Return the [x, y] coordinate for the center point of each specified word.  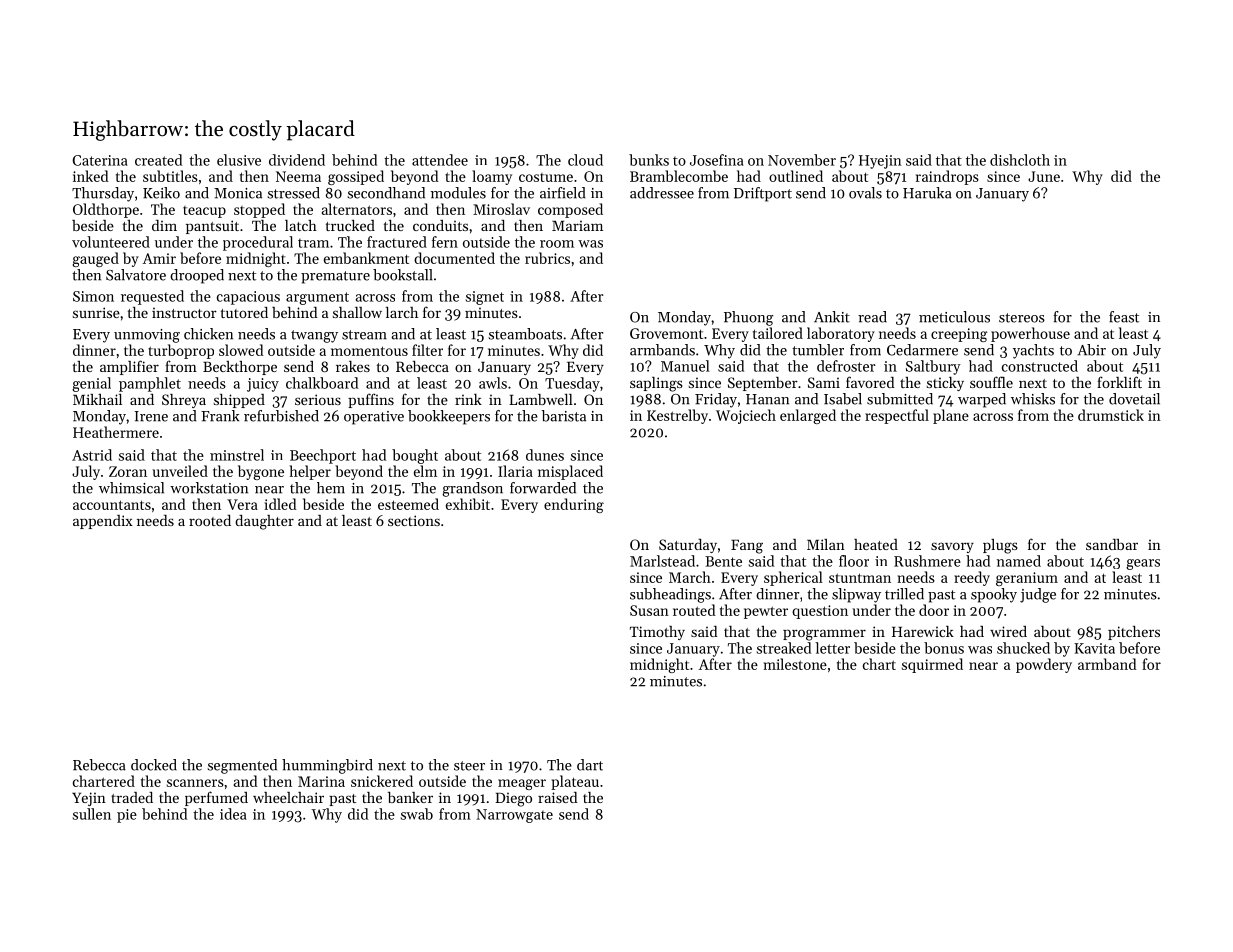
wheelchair [288, 797]
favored [870, 382]
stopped [259, 210]
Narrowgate [514, 816]
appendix [103, 522]
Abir [1091, 350]
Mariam [577, 225]
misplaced [570, 472]
